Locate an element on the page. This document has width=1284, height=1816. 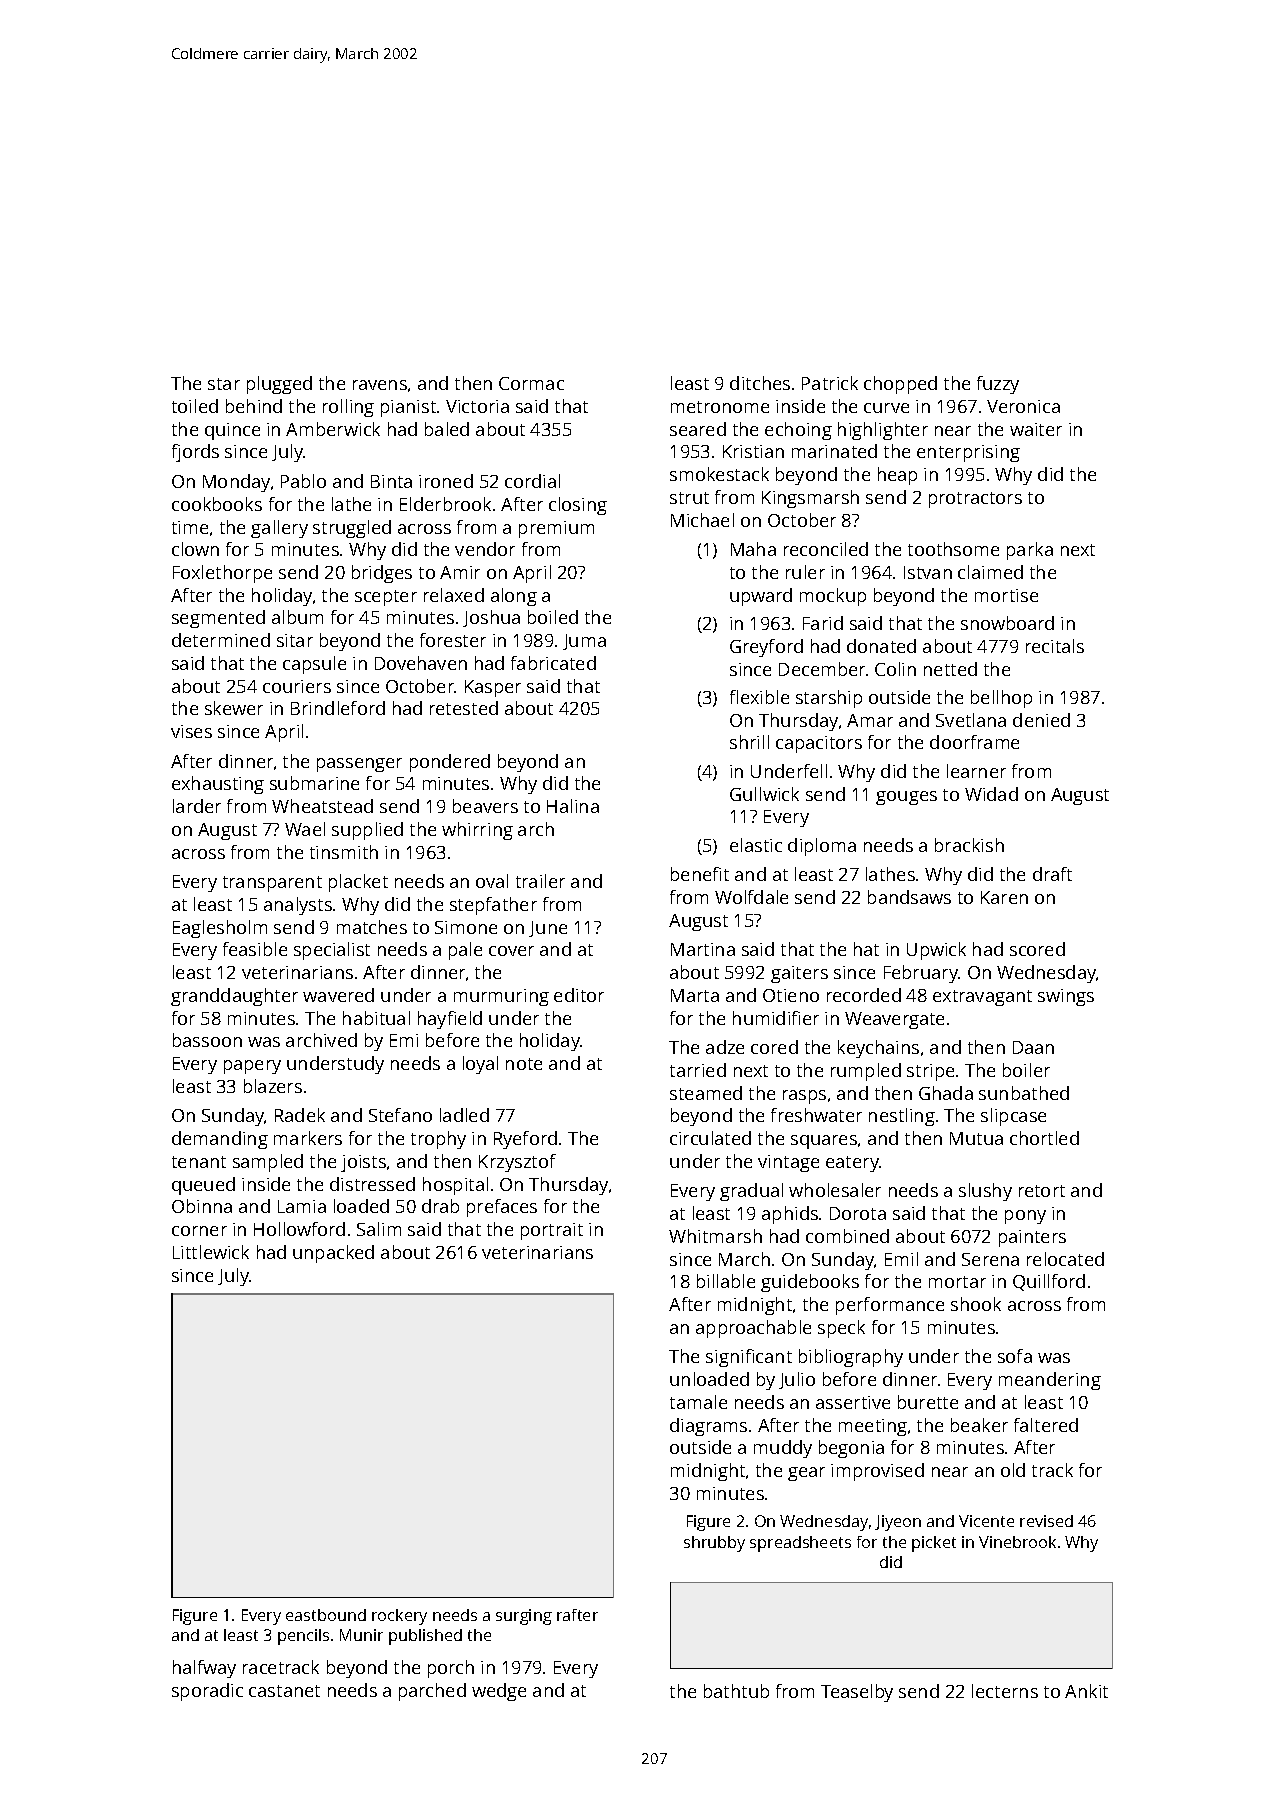
sporadic is located at coordinates (207, 1692).
